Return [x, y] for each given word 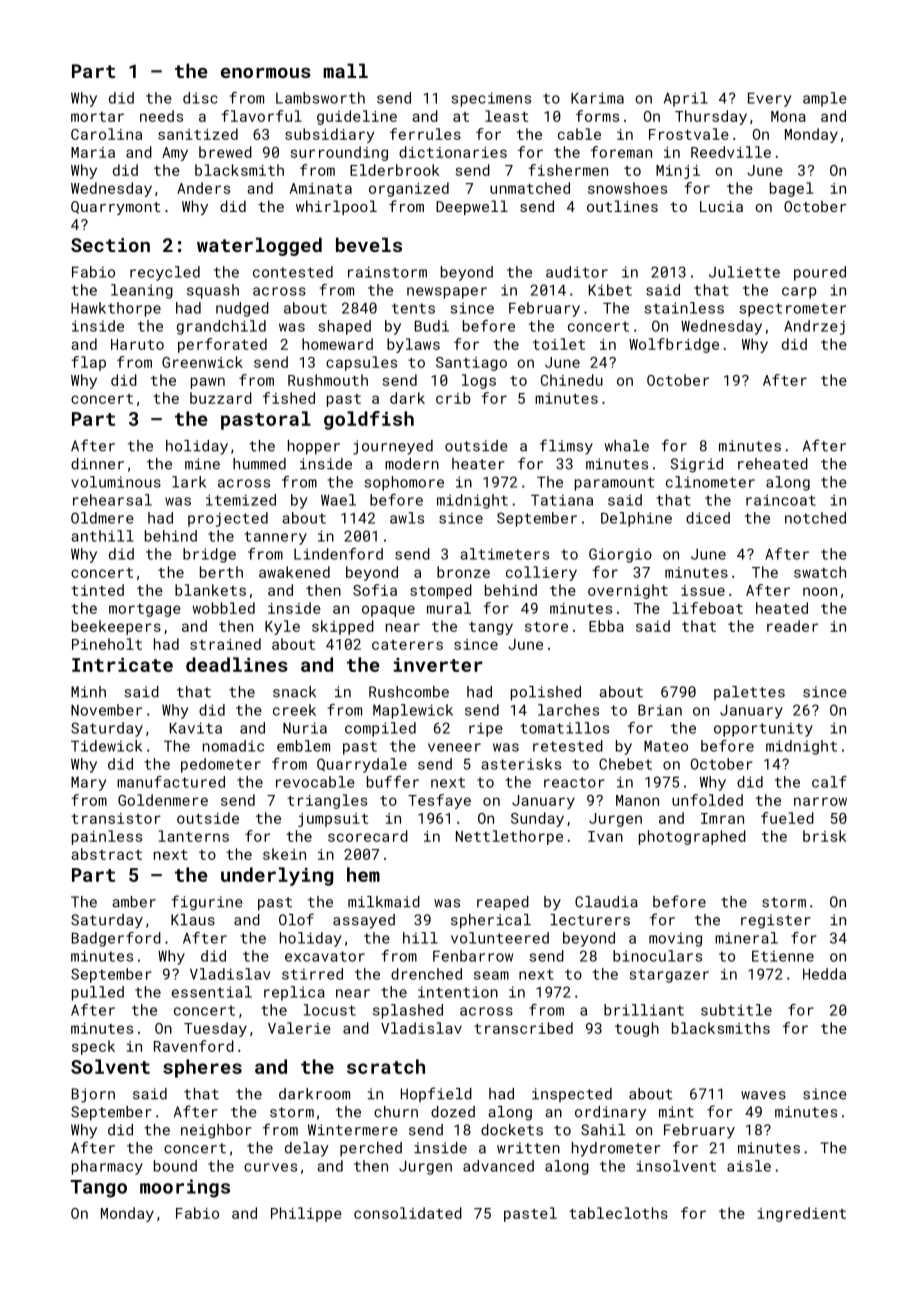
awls [407, 518]
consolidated [408, 1213]
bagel [791, 189]
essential [212, 992]
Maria [93, 152]
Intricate [122, 664]
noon [820, 591]
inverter [438, 665]
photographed [692, 837]
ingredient [802, 1214]
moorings [185, 1188]
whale [627, 446]
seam [491, 975]
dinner [97, 464]
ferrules [425, 134]
